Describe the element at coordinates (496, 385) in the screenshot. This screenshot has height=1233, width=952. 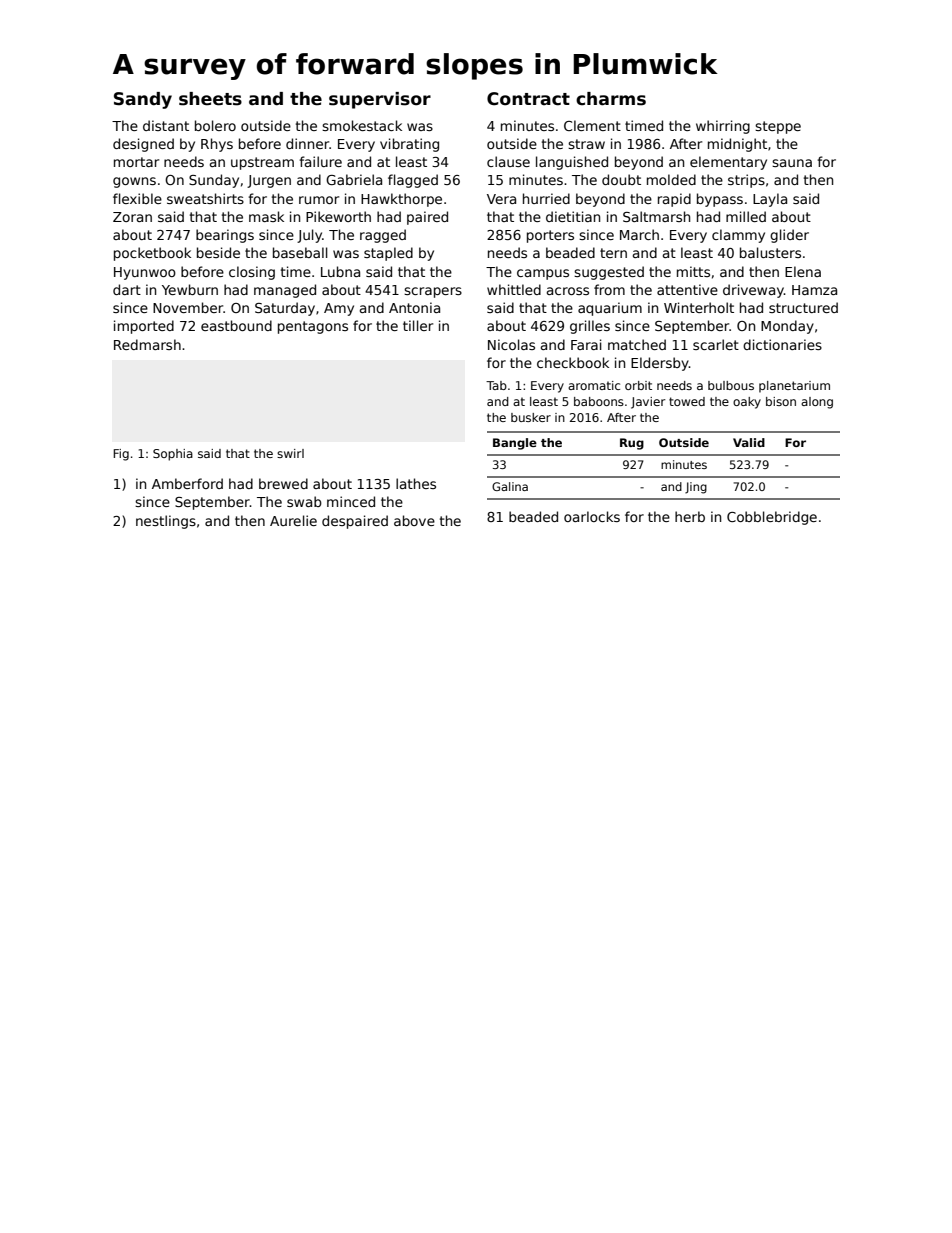
I see `Tab` at that location.
